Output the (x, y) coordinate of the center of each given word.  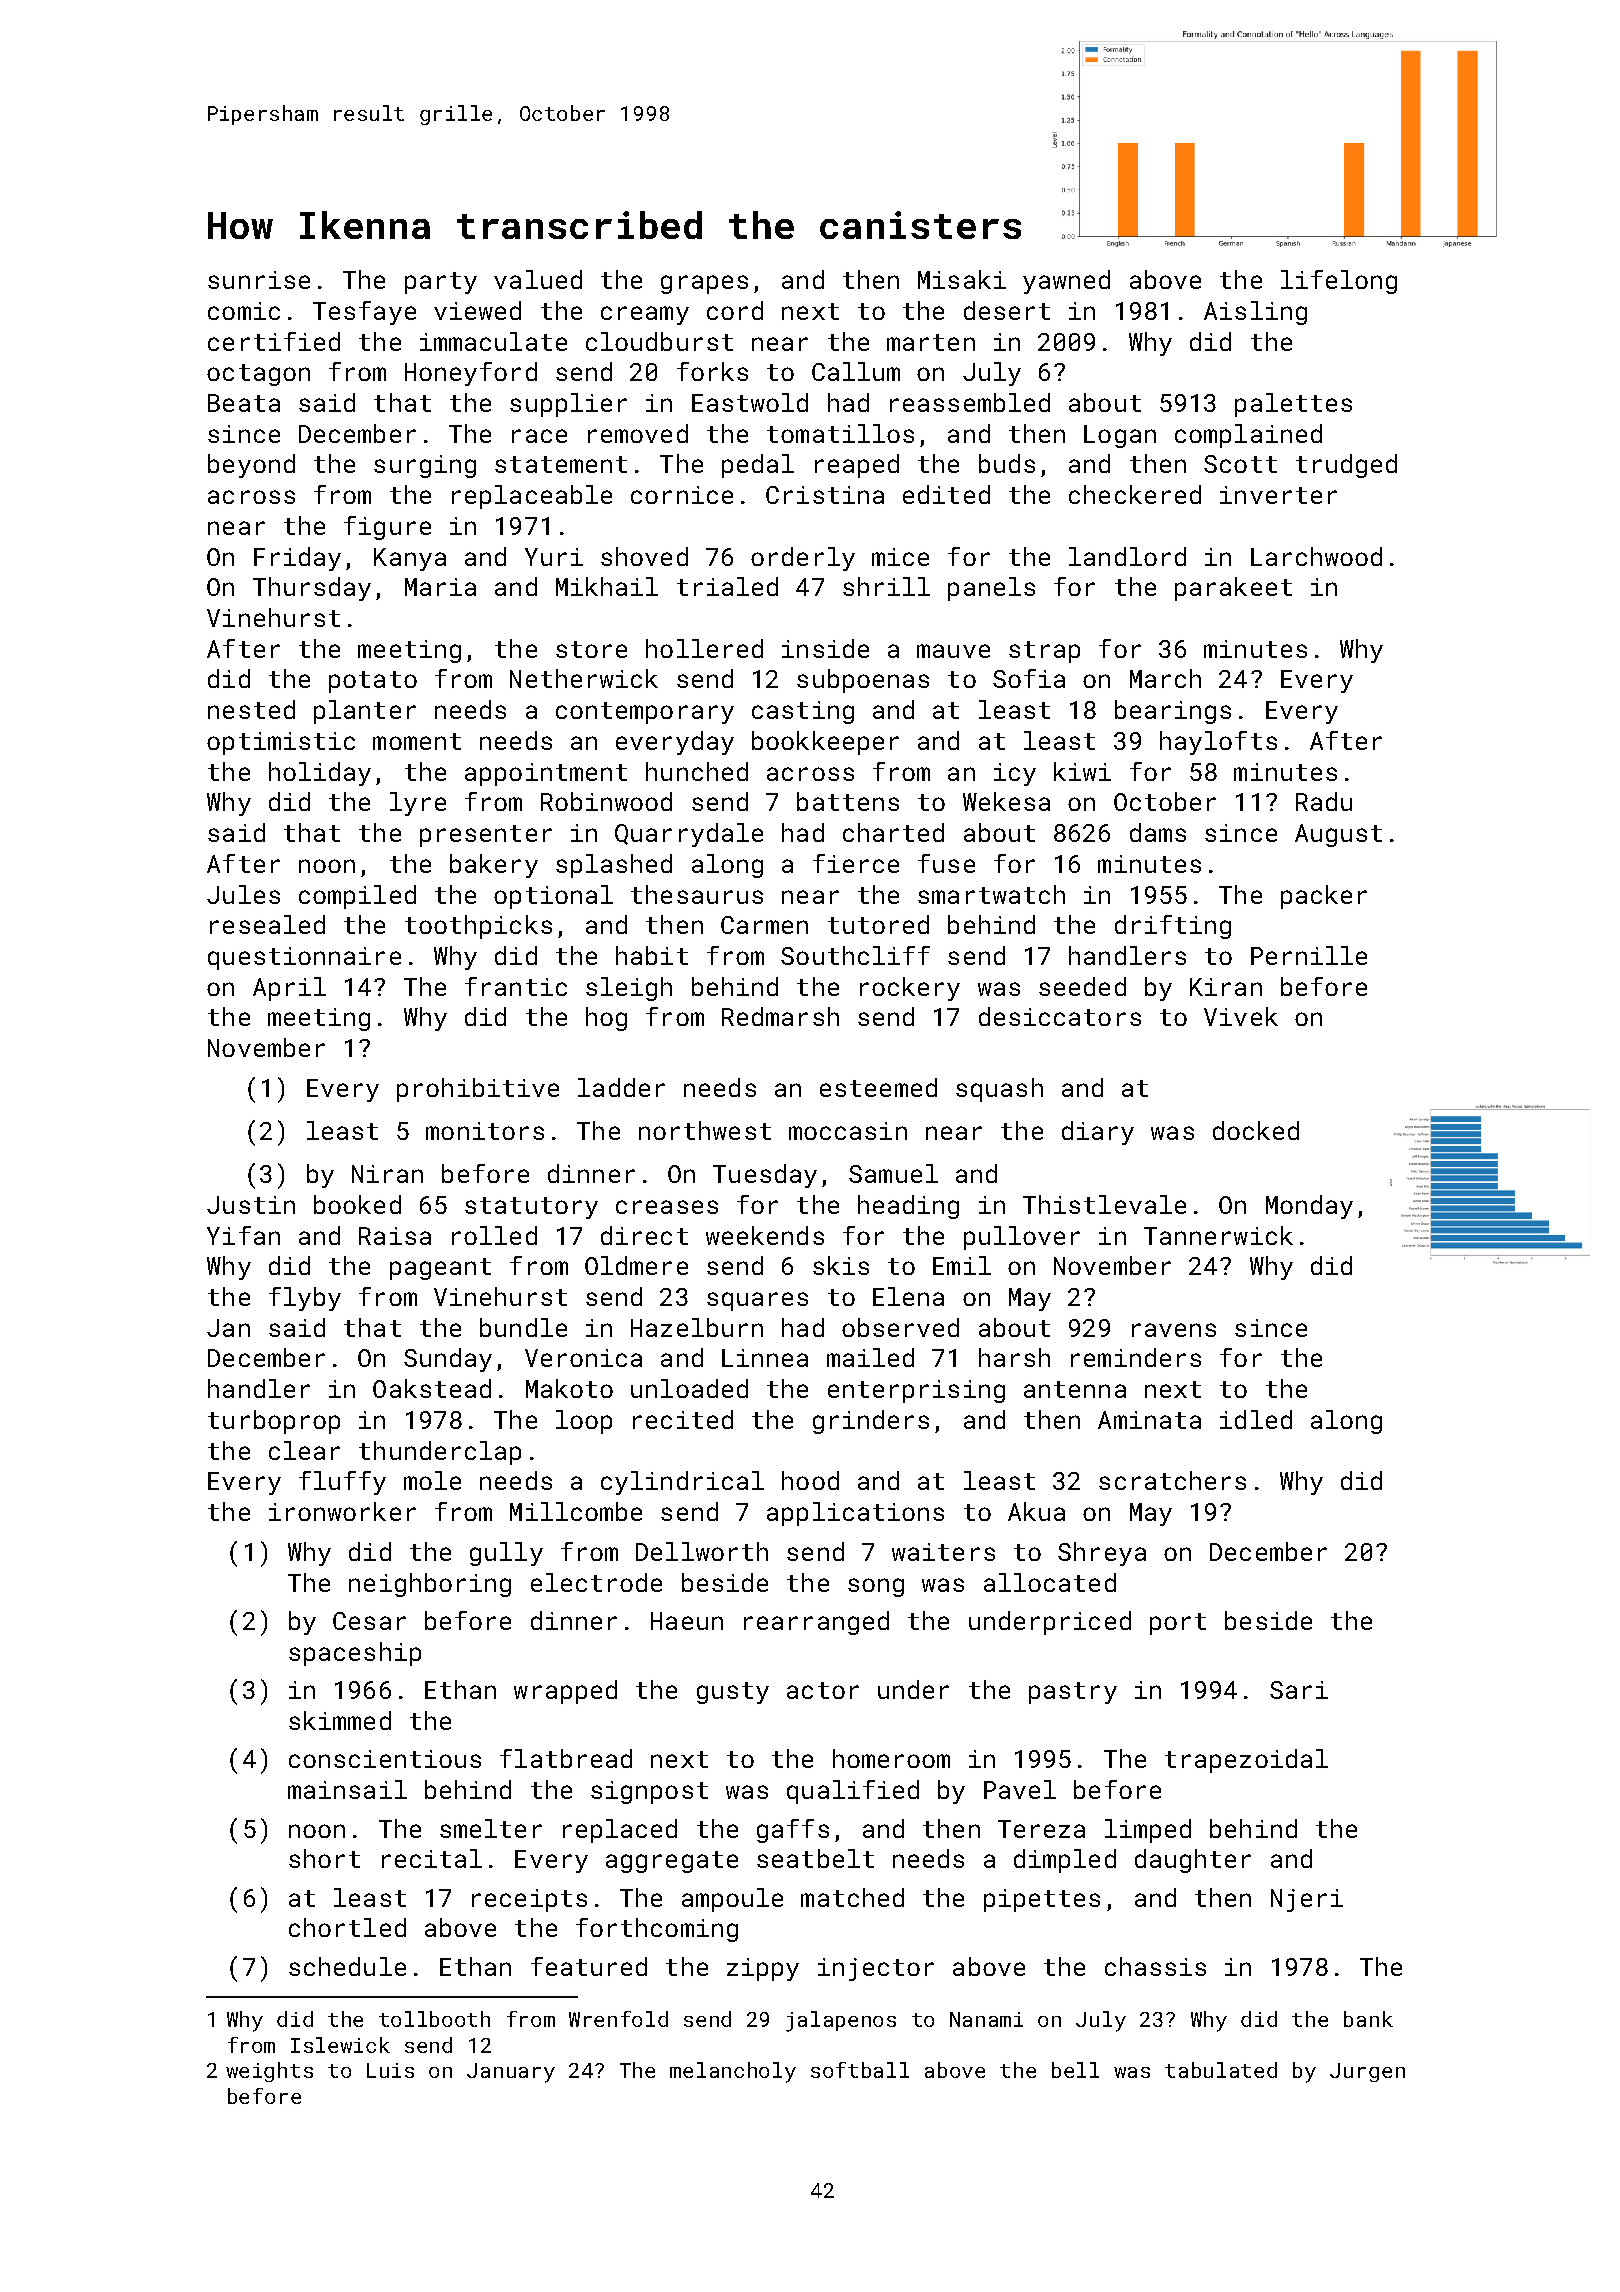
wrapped (565, 1692)
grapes (704, 284)
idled (1256, 1419)
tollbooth (434, 2019)
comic (244, 311)
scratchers (1172, 1480)
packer (1324, 897)
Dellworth (702, 1551)
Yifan (243, 1235)
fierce (856, 863)
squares (757, 1301)
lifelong (1339, 282)
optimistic (281, 743)
